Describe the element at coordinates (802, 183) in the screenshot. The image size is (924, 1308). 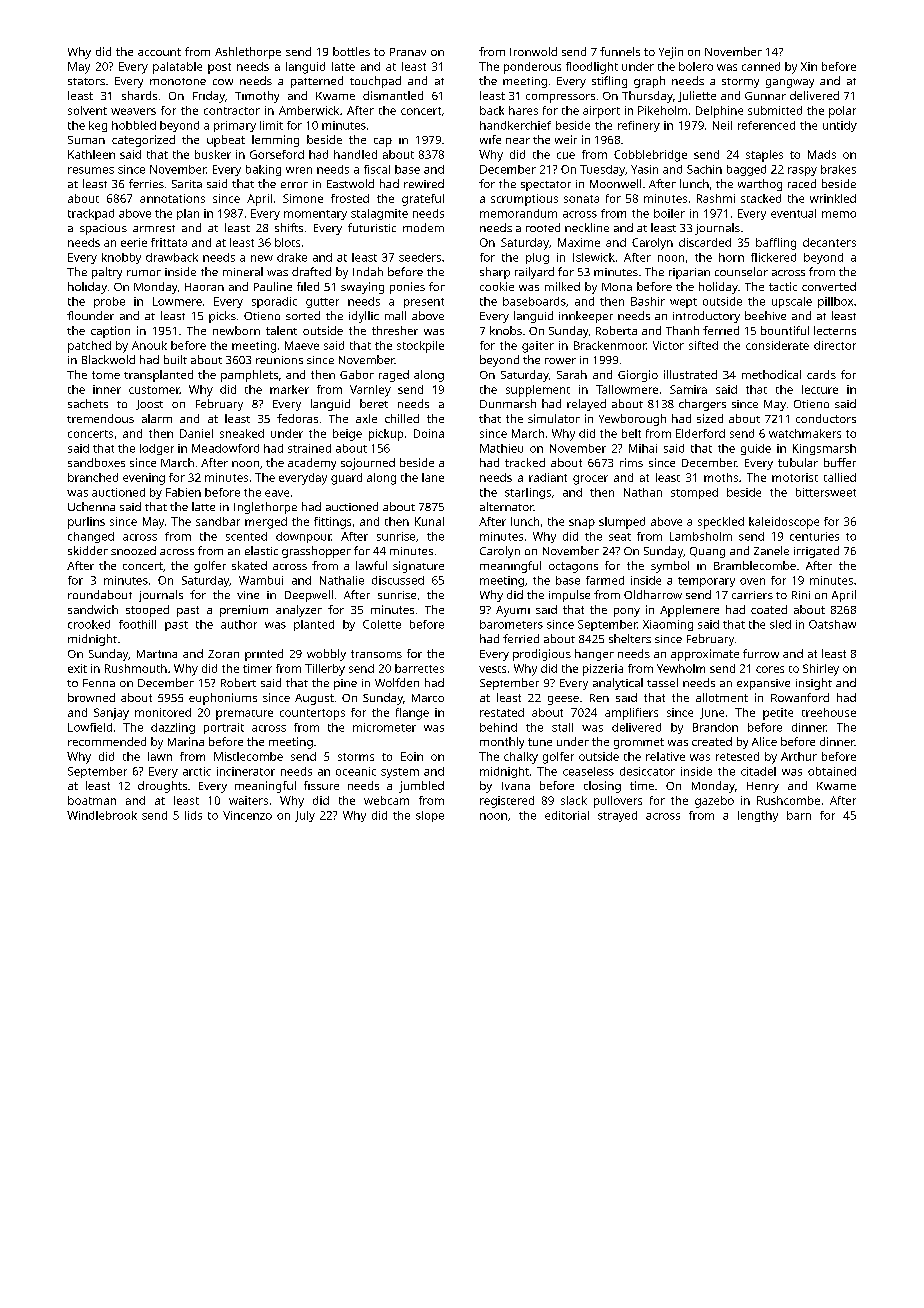
I see `raced` at that location.
